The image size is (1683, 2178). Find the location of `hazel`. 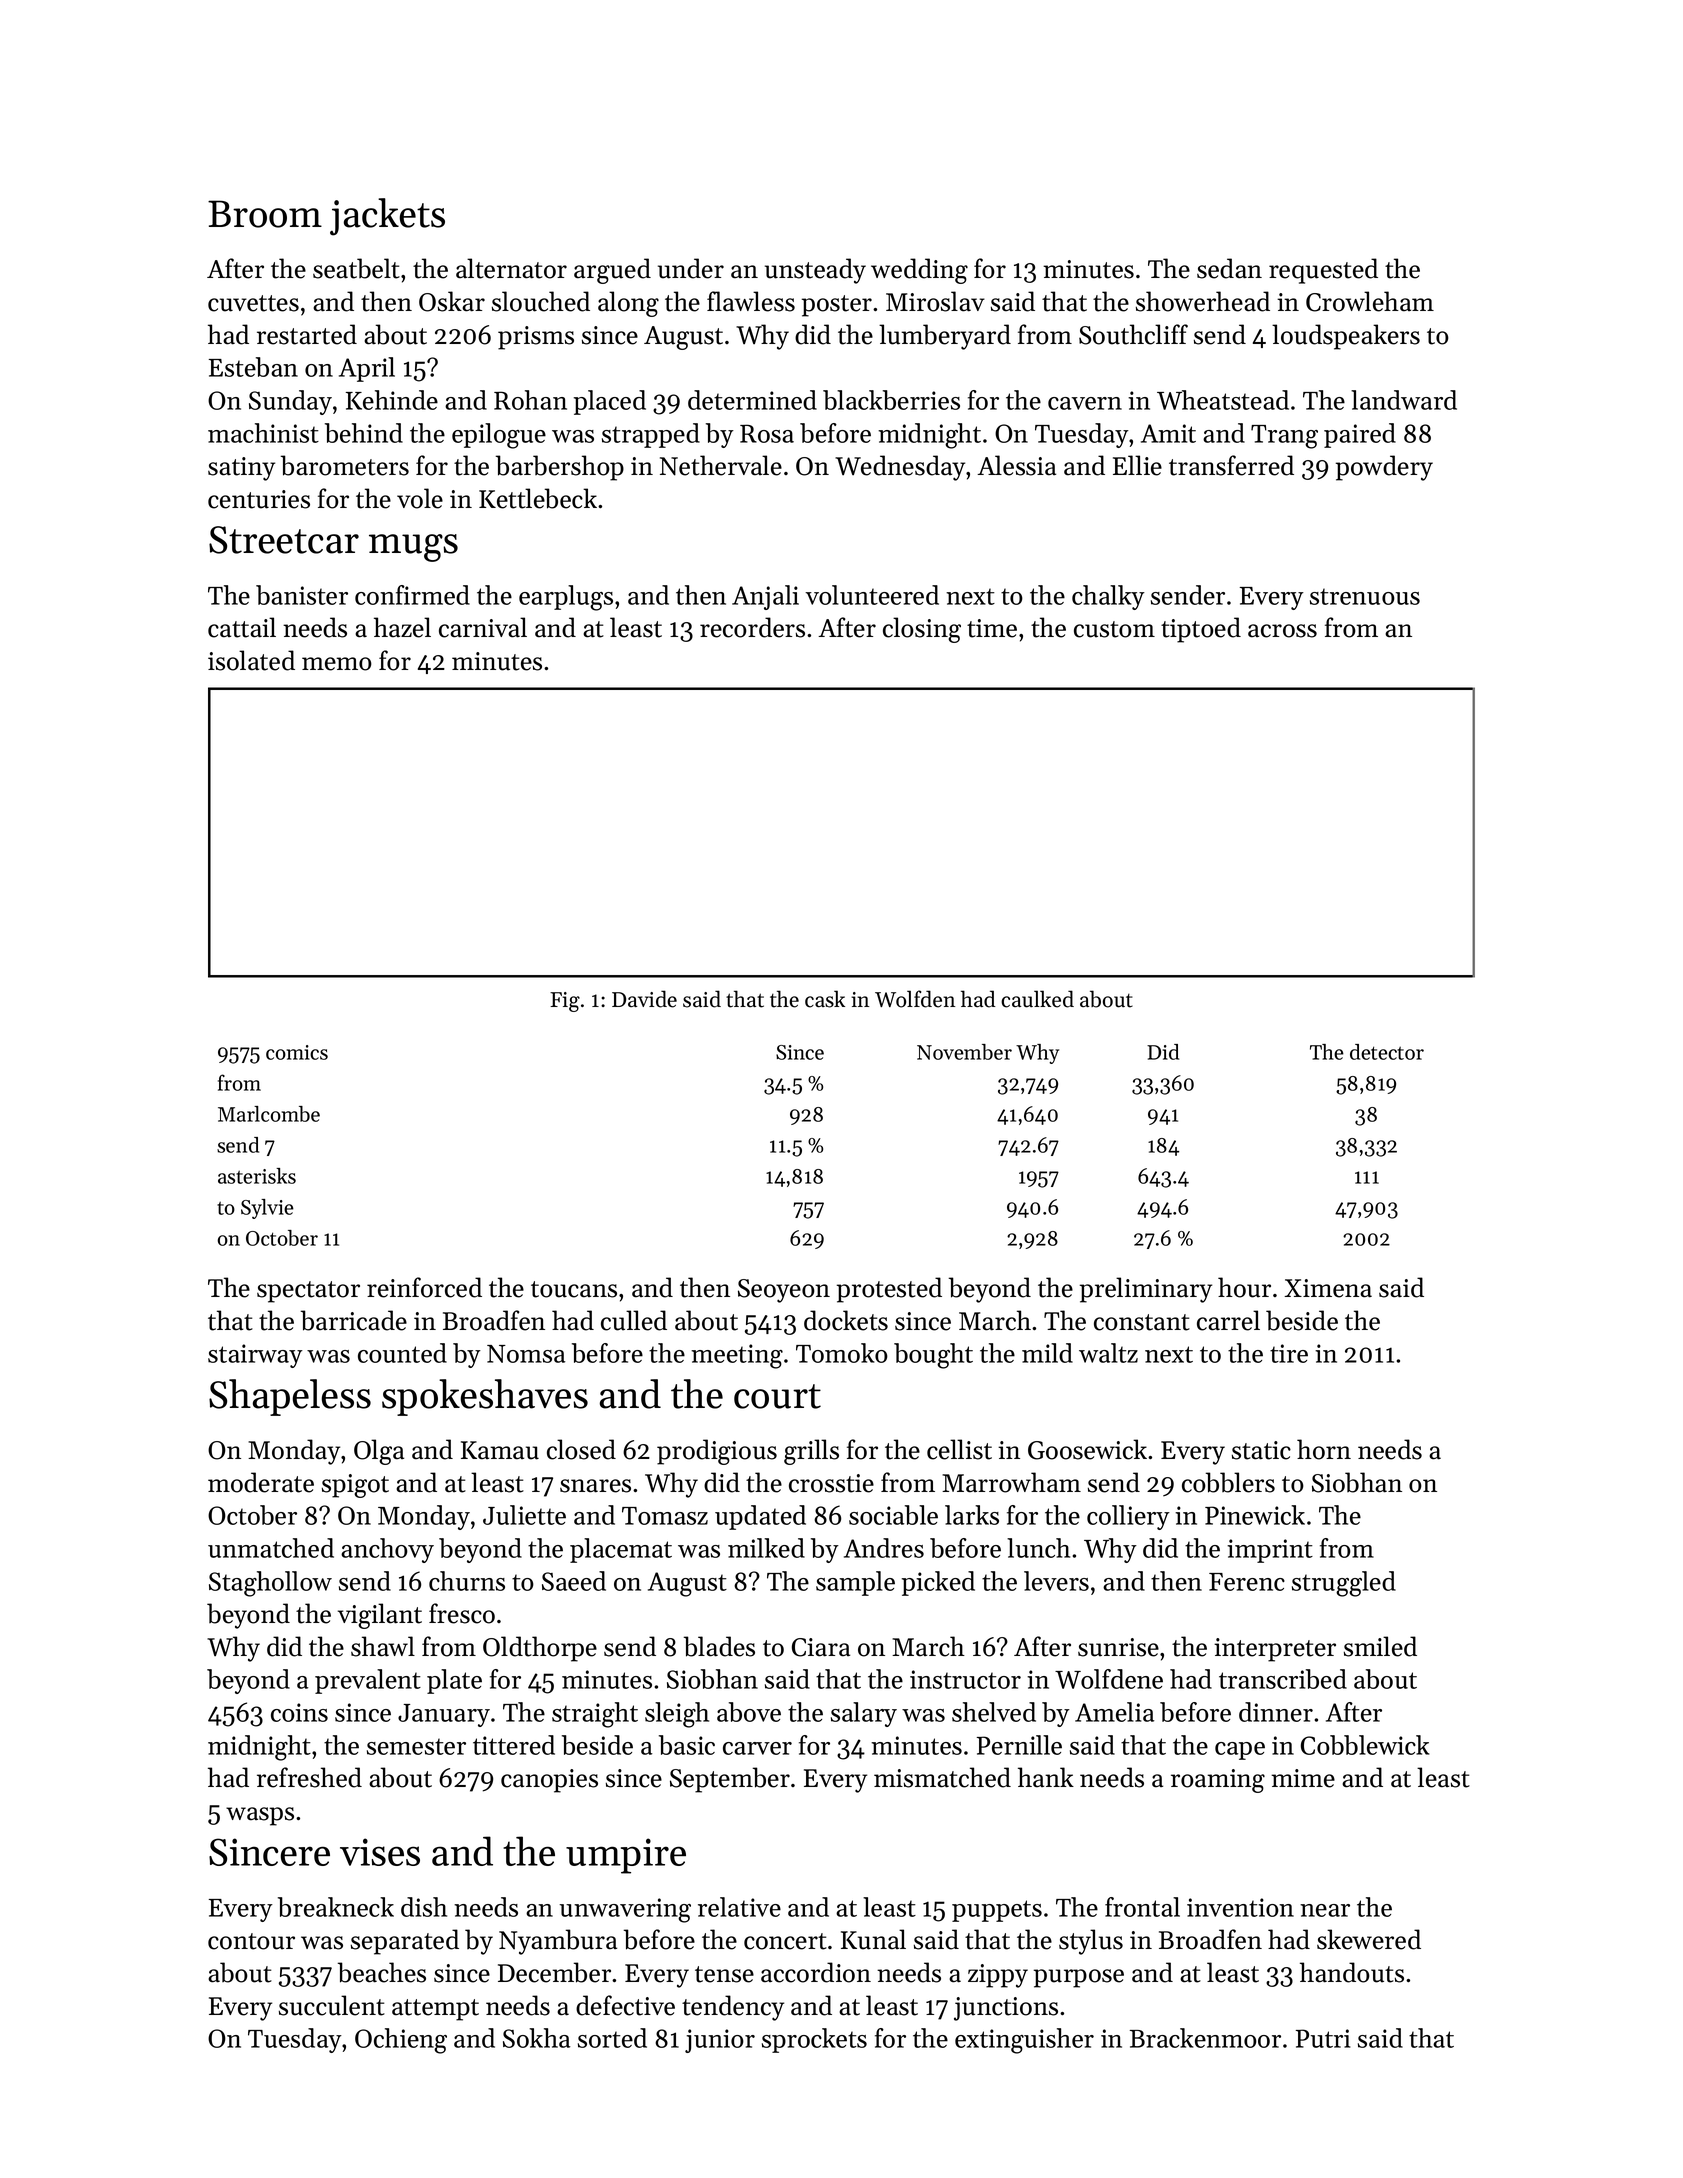

hazel is located at coordinates (402, 627).
